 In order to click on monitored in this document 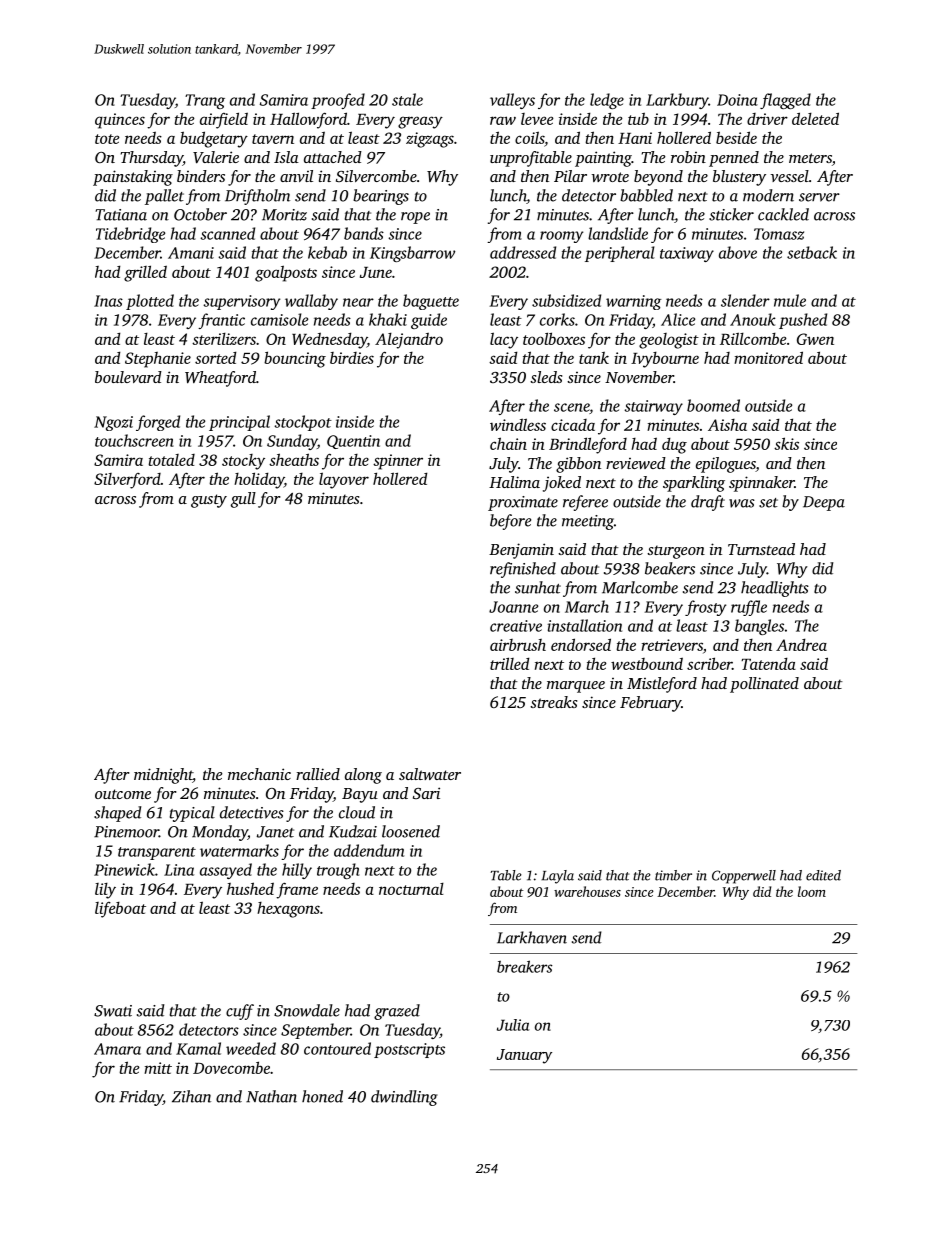, I will do `click(768, 357)`.
